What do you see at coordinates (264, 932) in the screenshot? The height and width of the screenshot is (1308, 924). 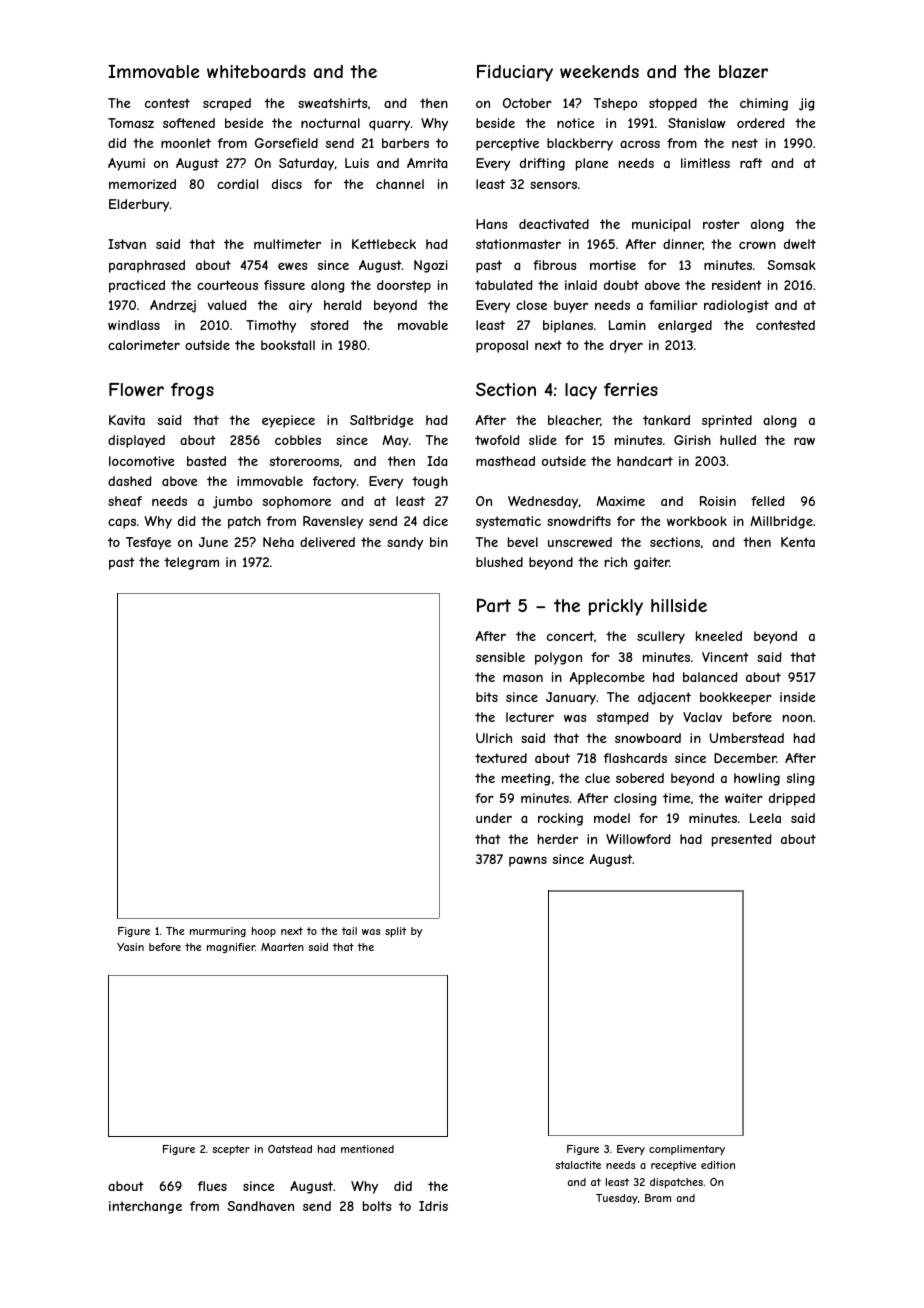 I see `hoop` at bounding box center [264, 932].
